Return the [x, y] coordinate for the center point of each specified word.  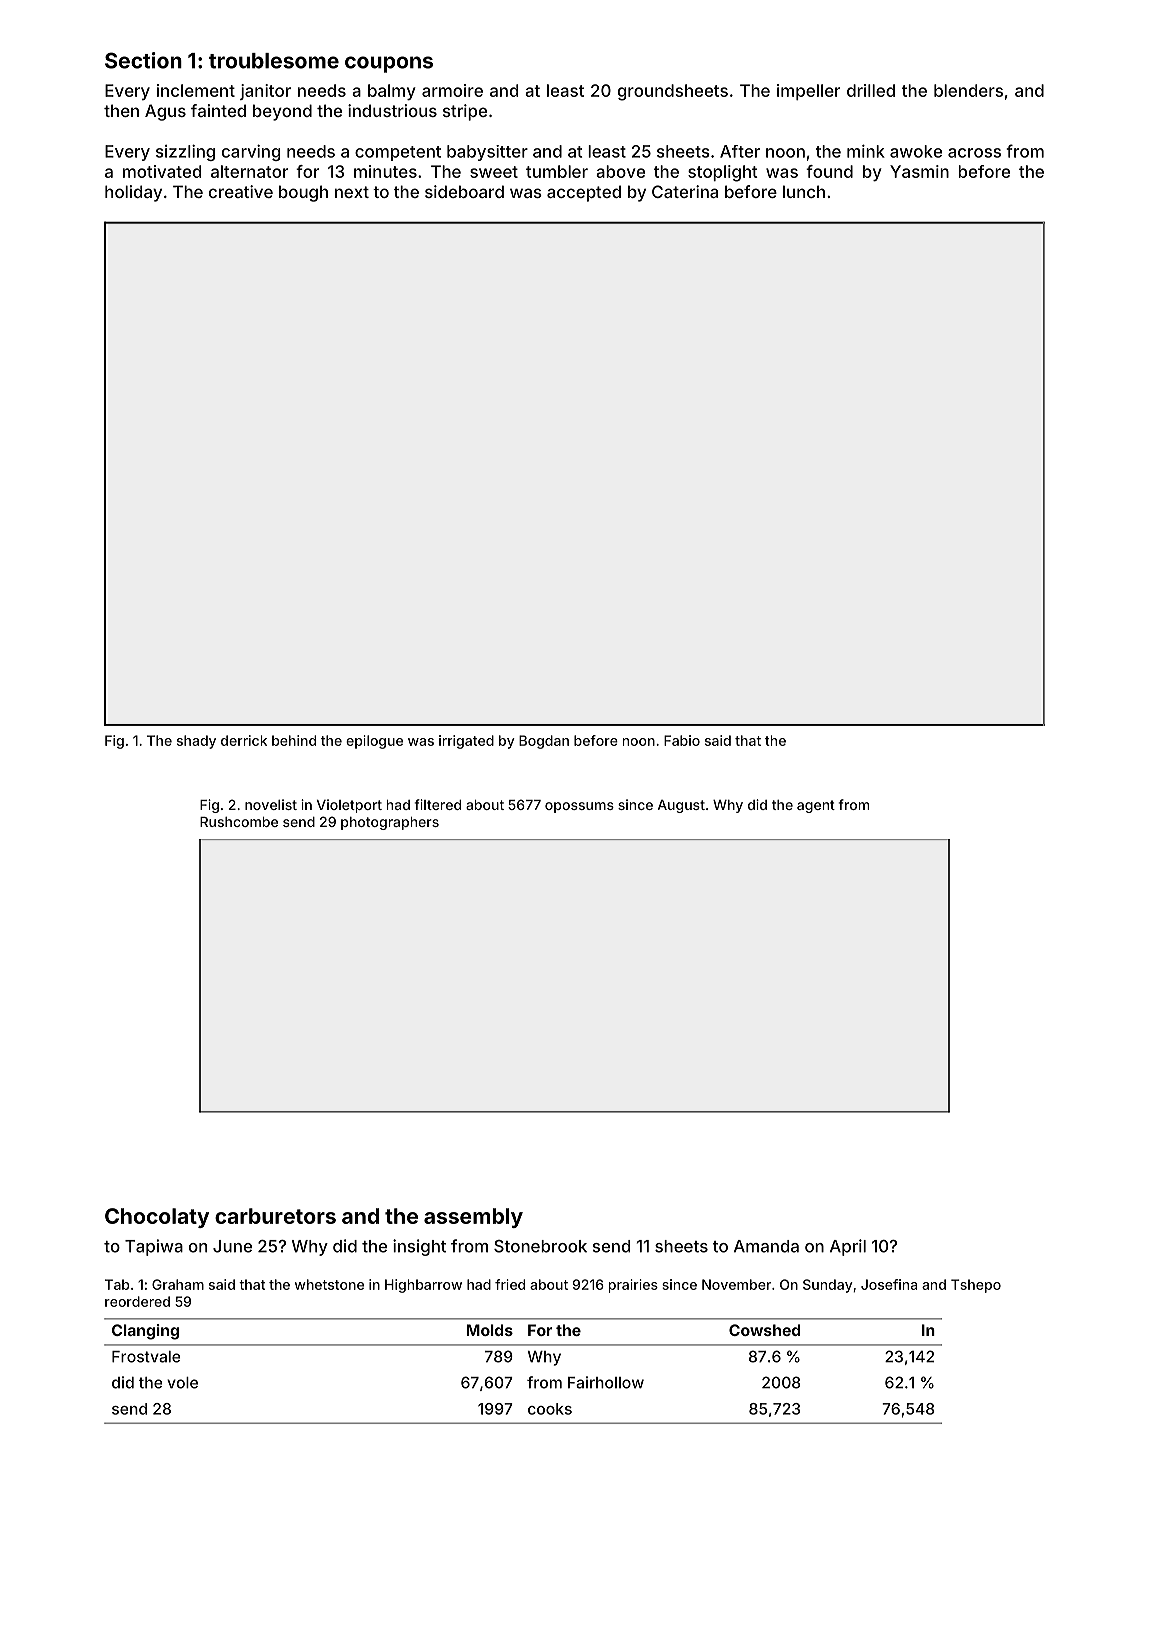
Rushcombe [239, 822]
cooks [550, 1409]
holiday [133, 193]
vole [182, 1383]
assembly [473, 1218]
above [620, 171]
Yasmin [919, 171]
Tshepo [976, 1286]
